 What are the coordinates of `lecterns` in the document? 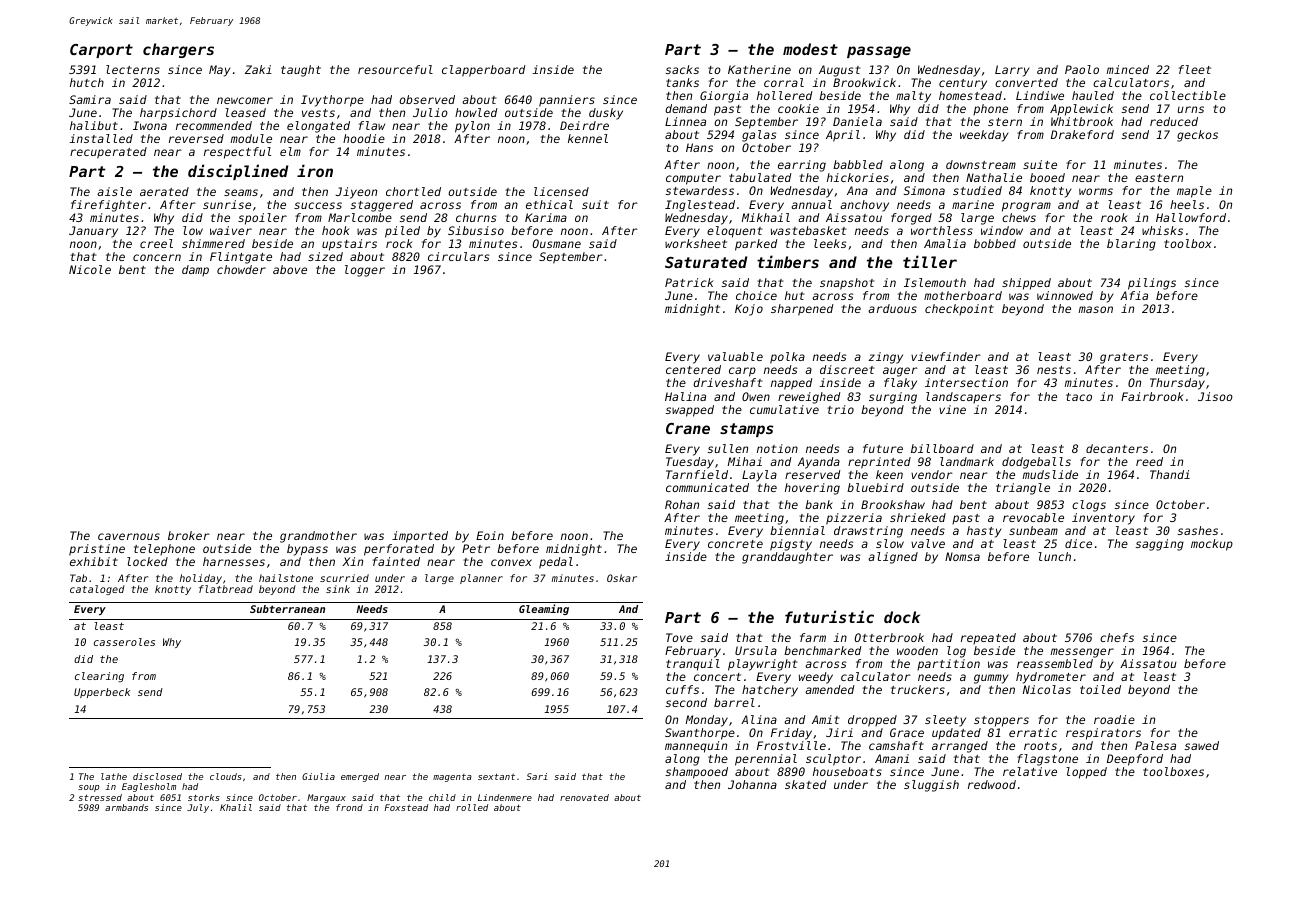 It's located at (133, 69).
